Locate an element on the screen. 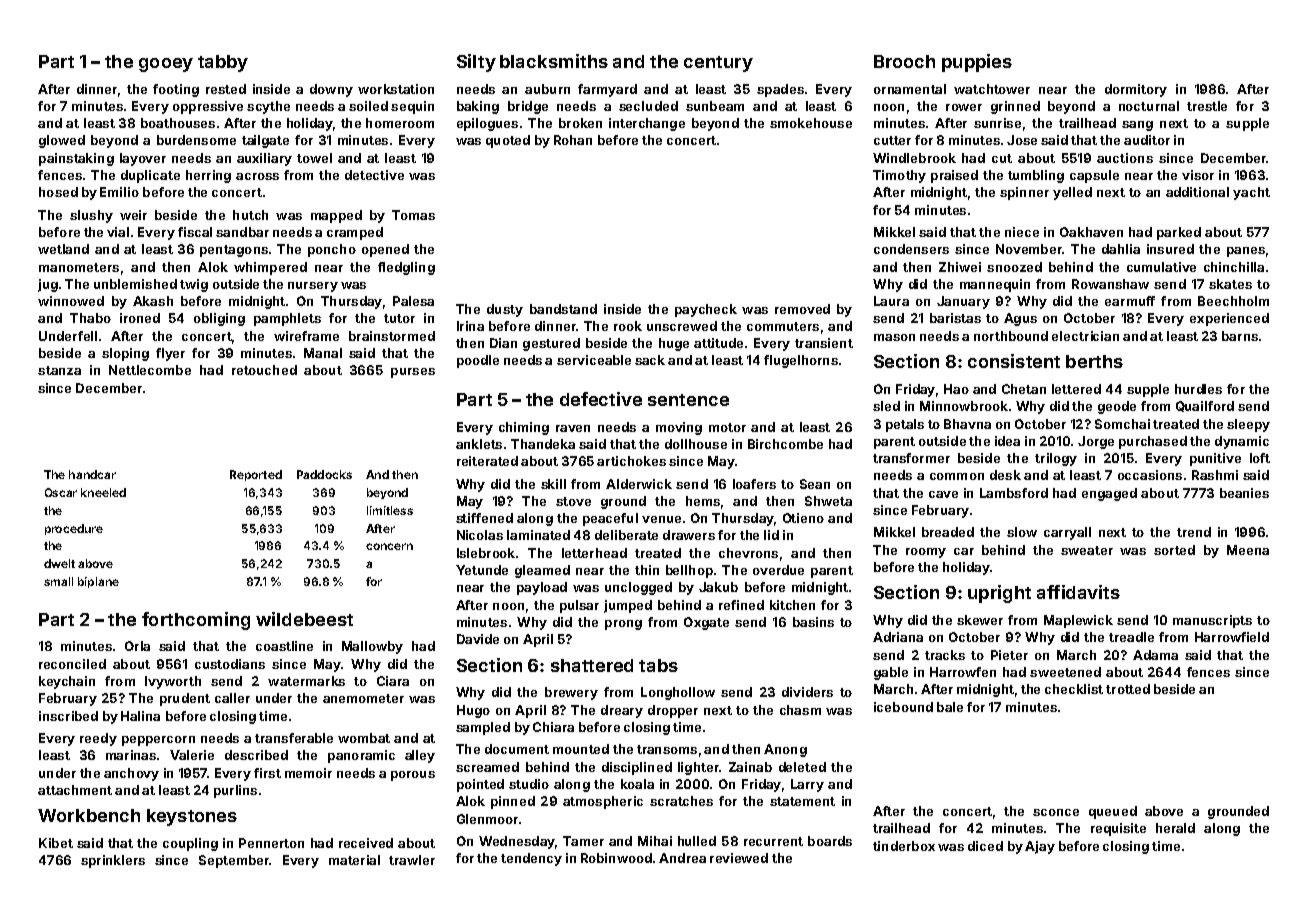  auditor is located at coordinates (1147, 140).
